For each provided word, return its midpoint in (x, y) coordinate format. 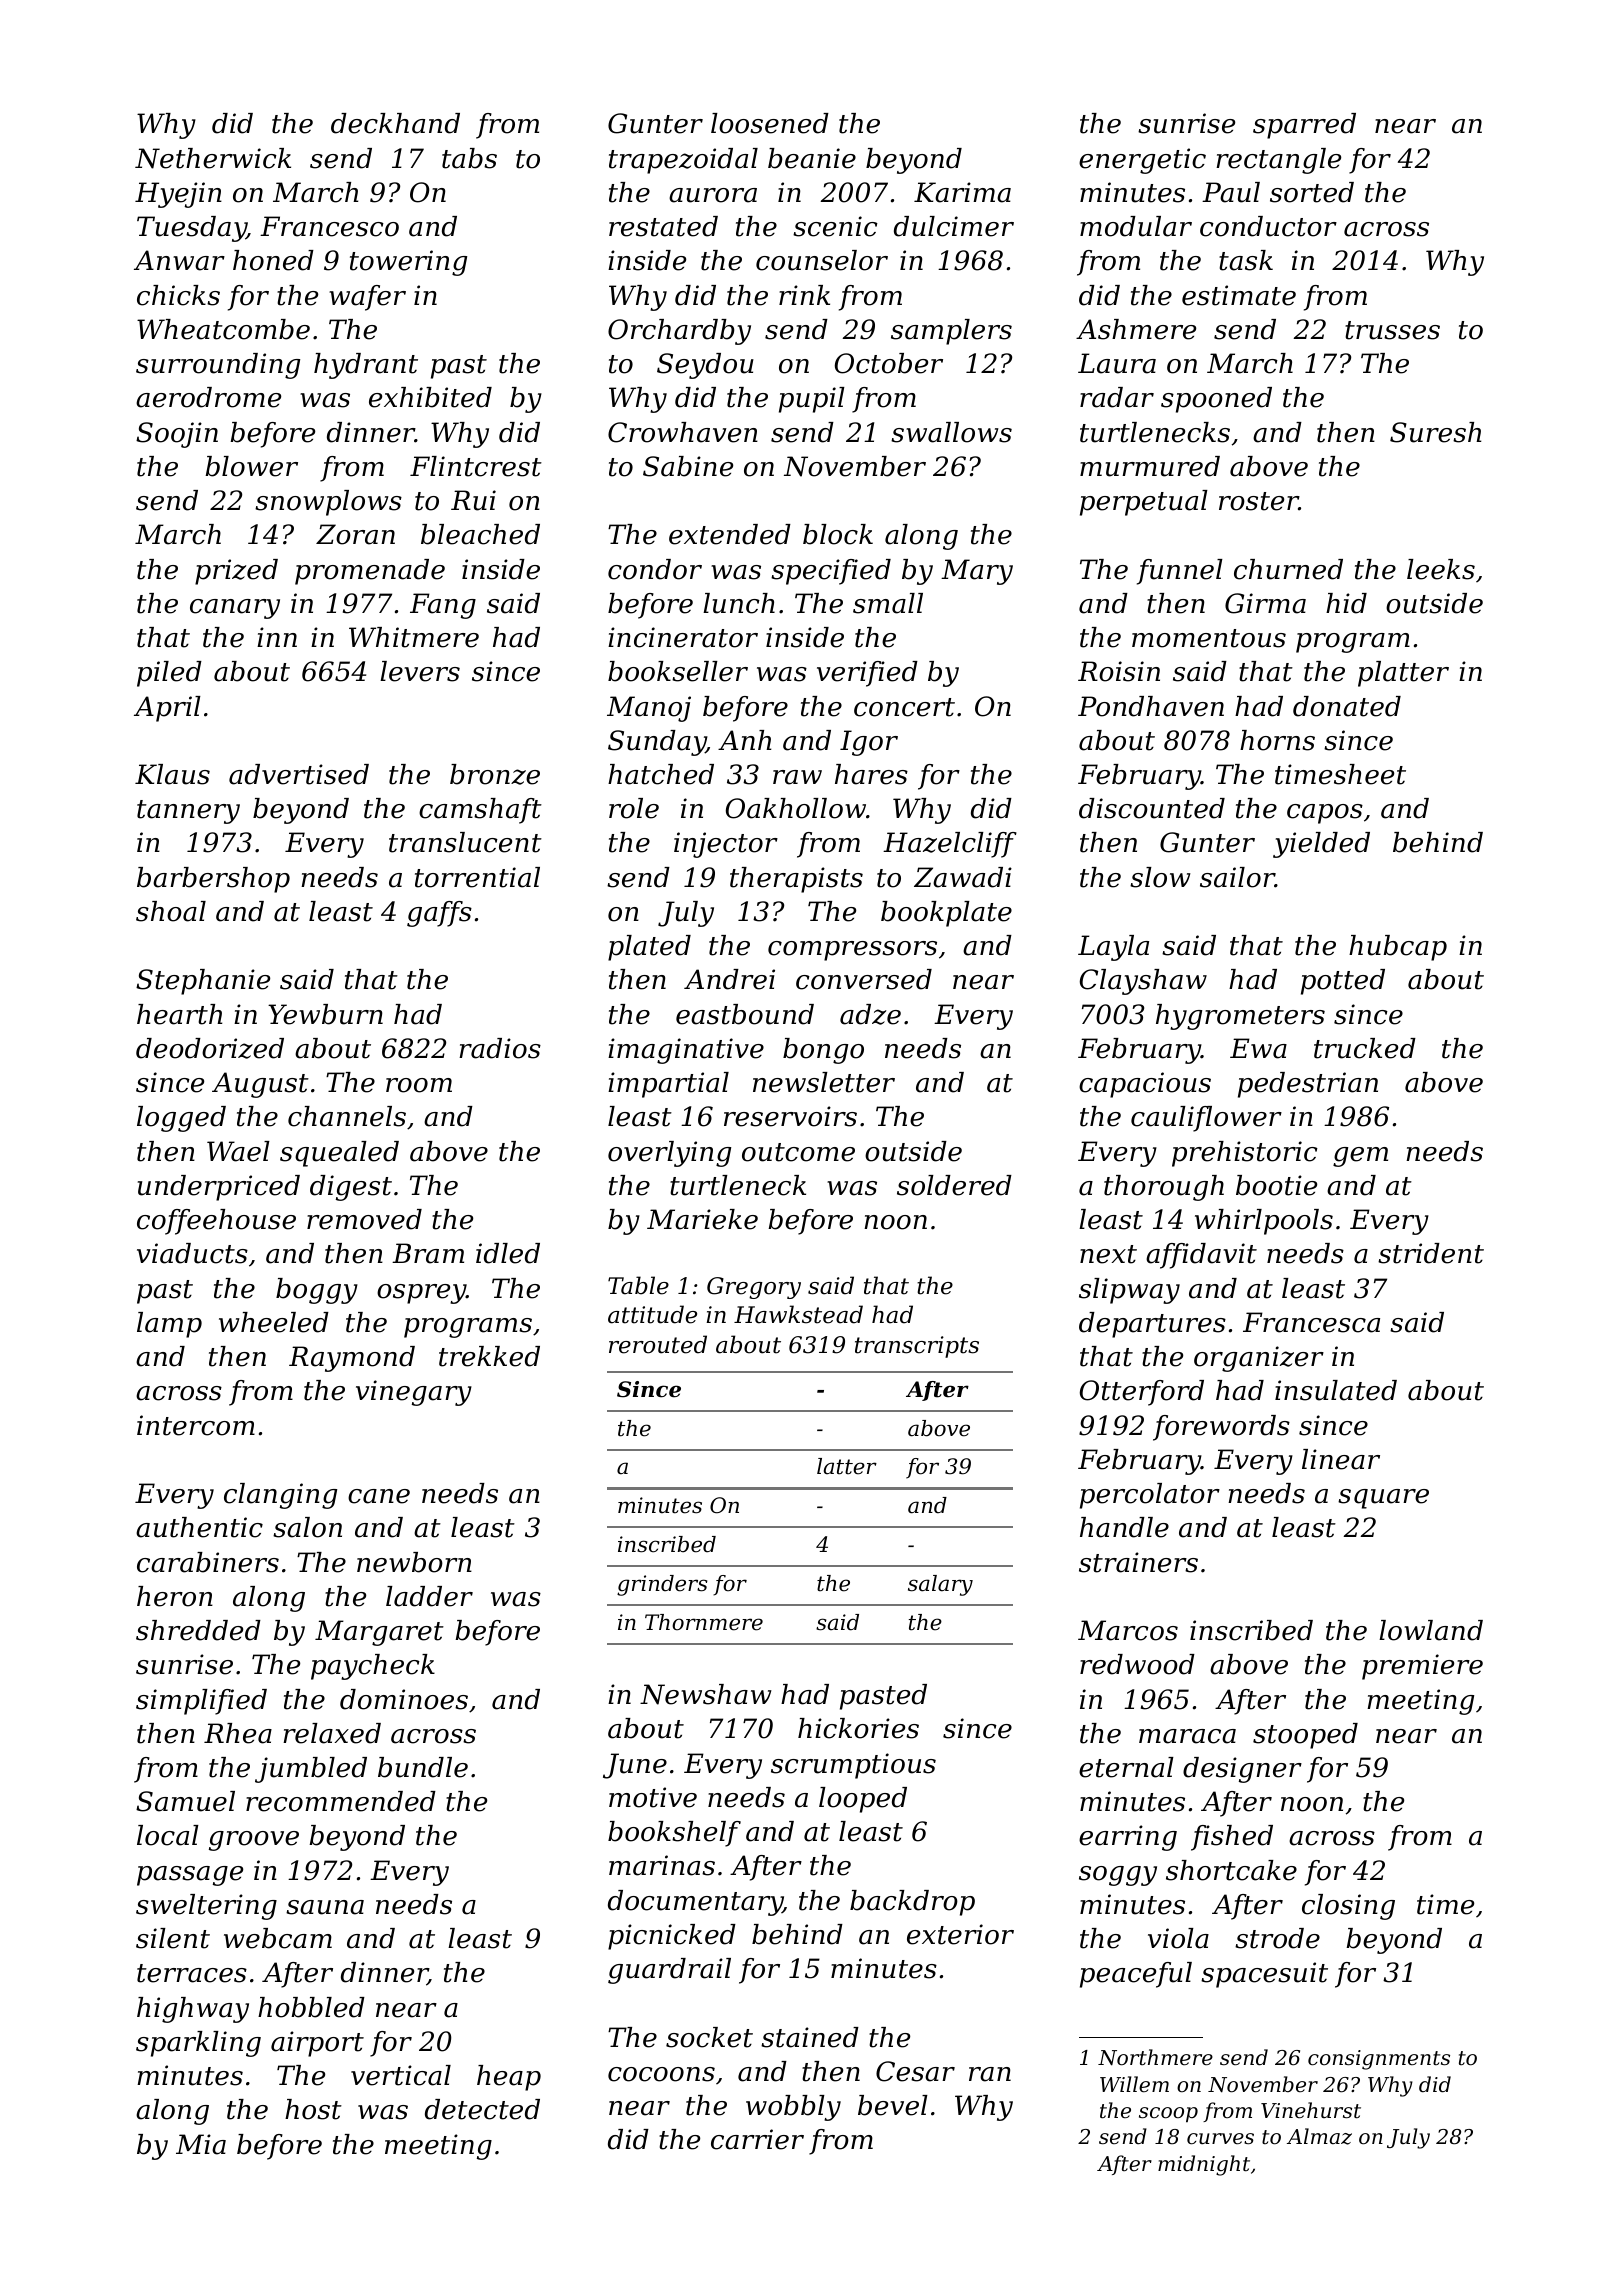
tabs (469, 158)
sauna (325, 1907)
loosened (770, 123)
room (419, 1085)
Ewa (1258, 1048)
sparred (1304, 126)
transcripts (917, 1347)
